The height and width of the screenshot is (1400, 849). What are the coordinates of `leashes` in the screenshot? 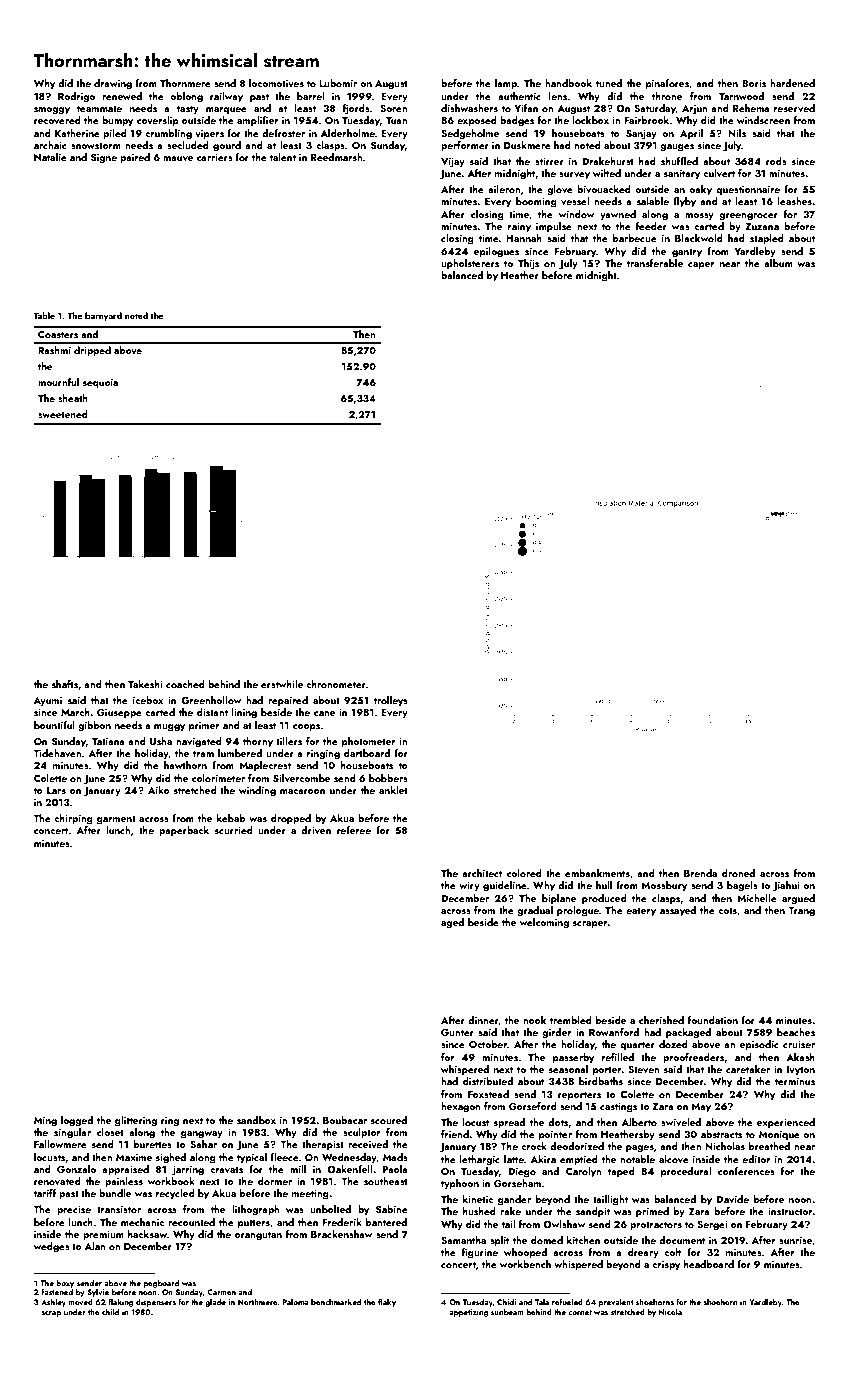 It's located at (795, 201).
